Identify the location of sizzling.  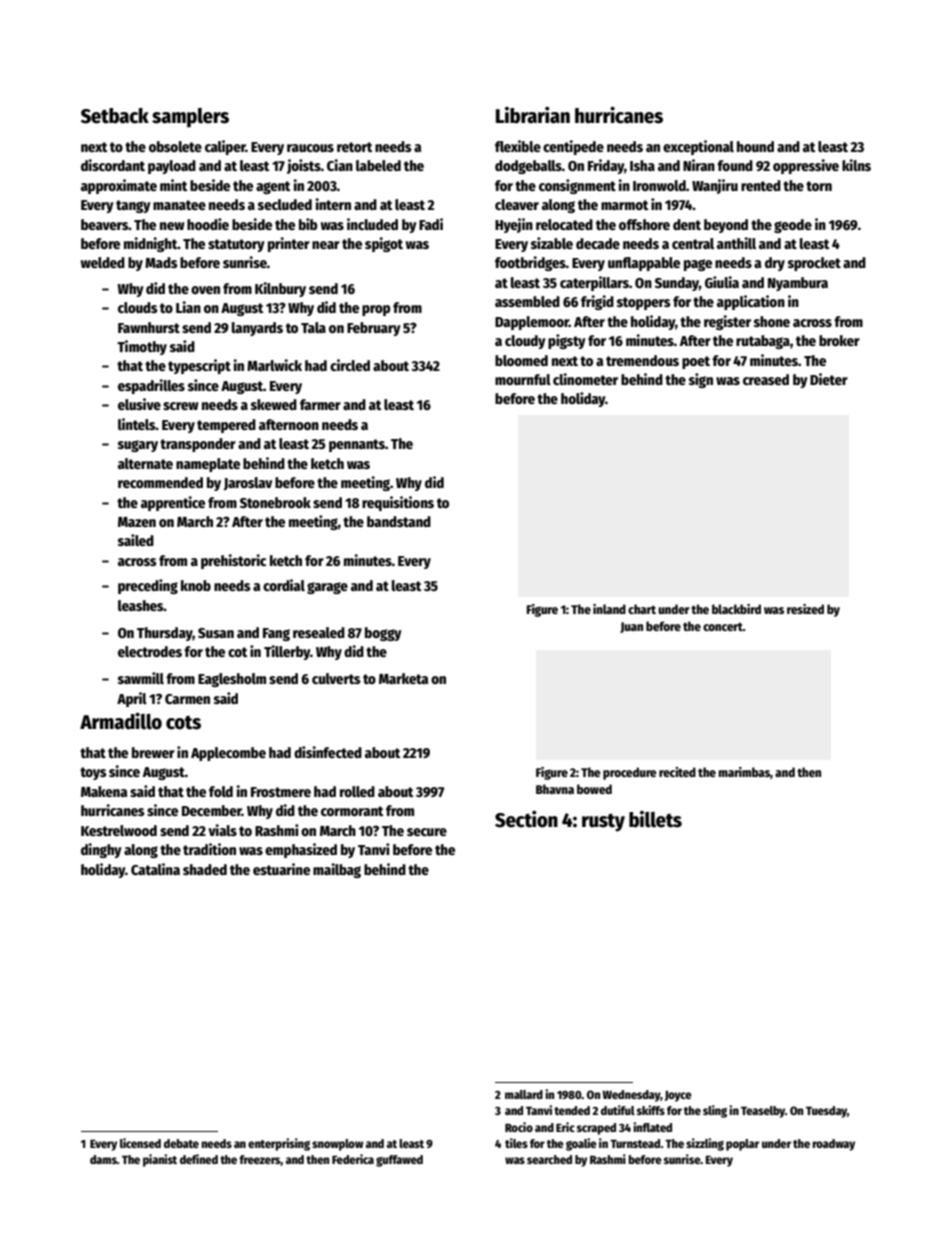
(705, 1144).
